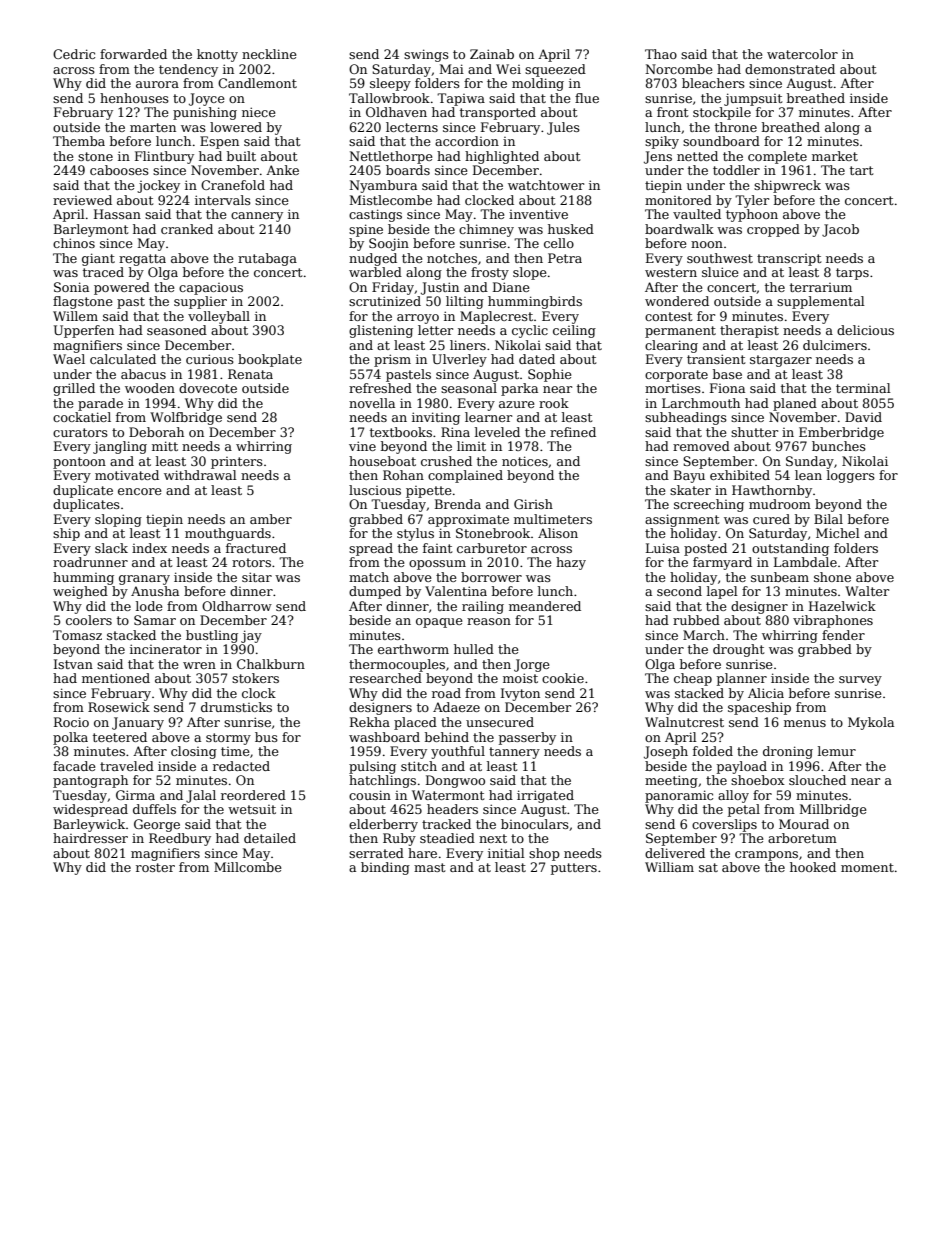 The height and width of the image is (1233, 952). I want to click on notices, so click(525, 461).
